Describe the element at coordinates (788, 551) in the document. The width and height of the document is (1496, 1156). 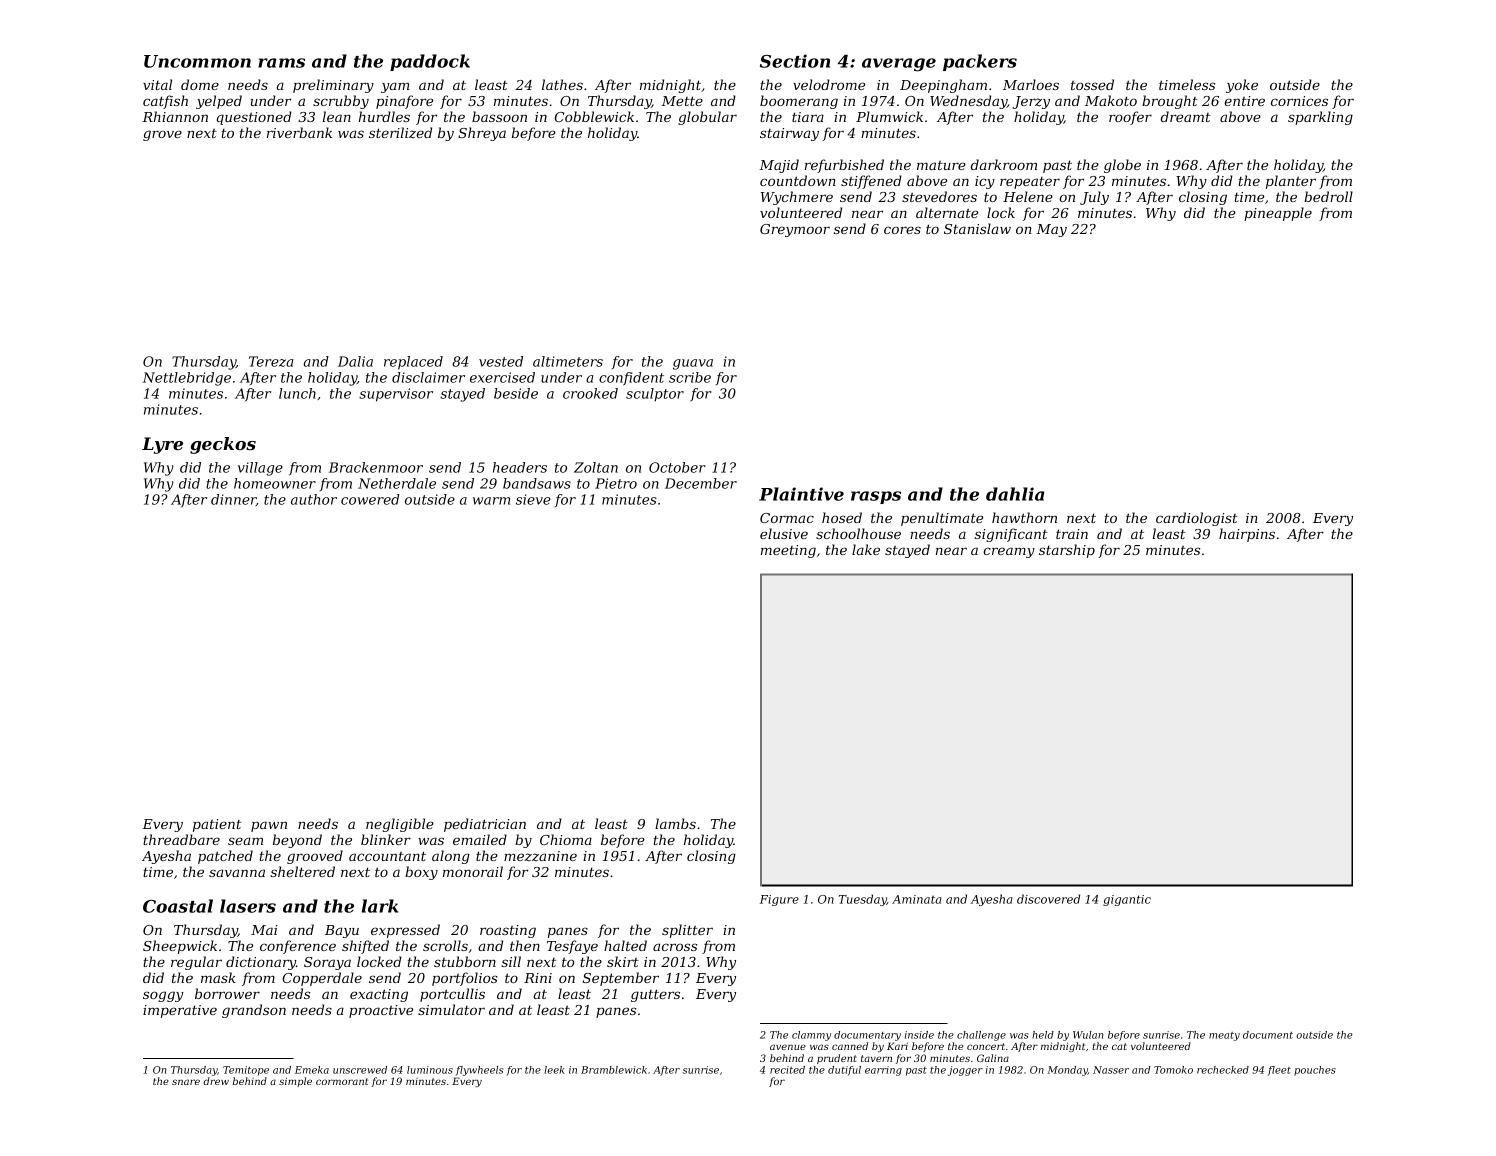
I see `meeting` at that location.
